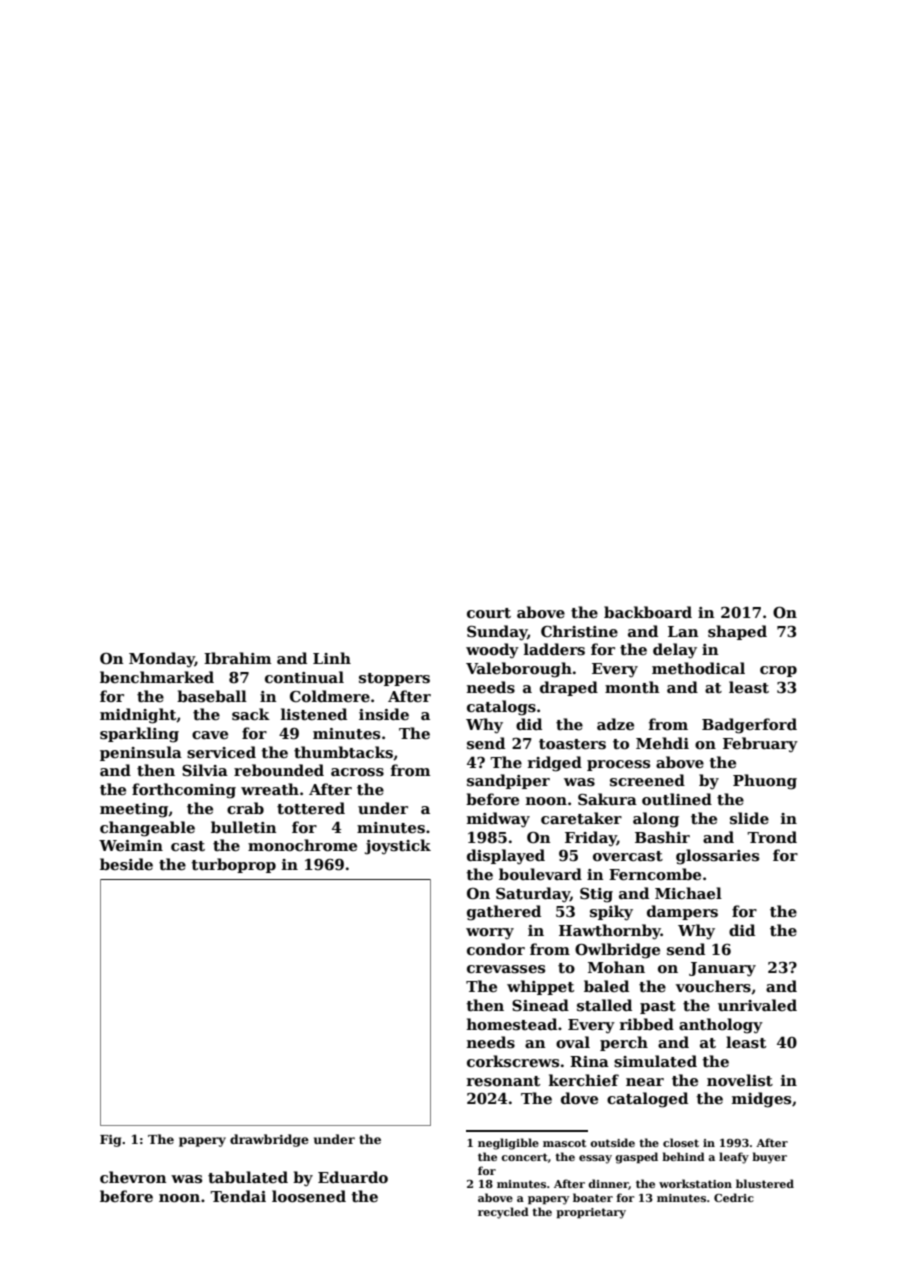 Image resolution: width=897 pixels, height=1273 pixels. I want to click on chevron, so click(133, 1177).
